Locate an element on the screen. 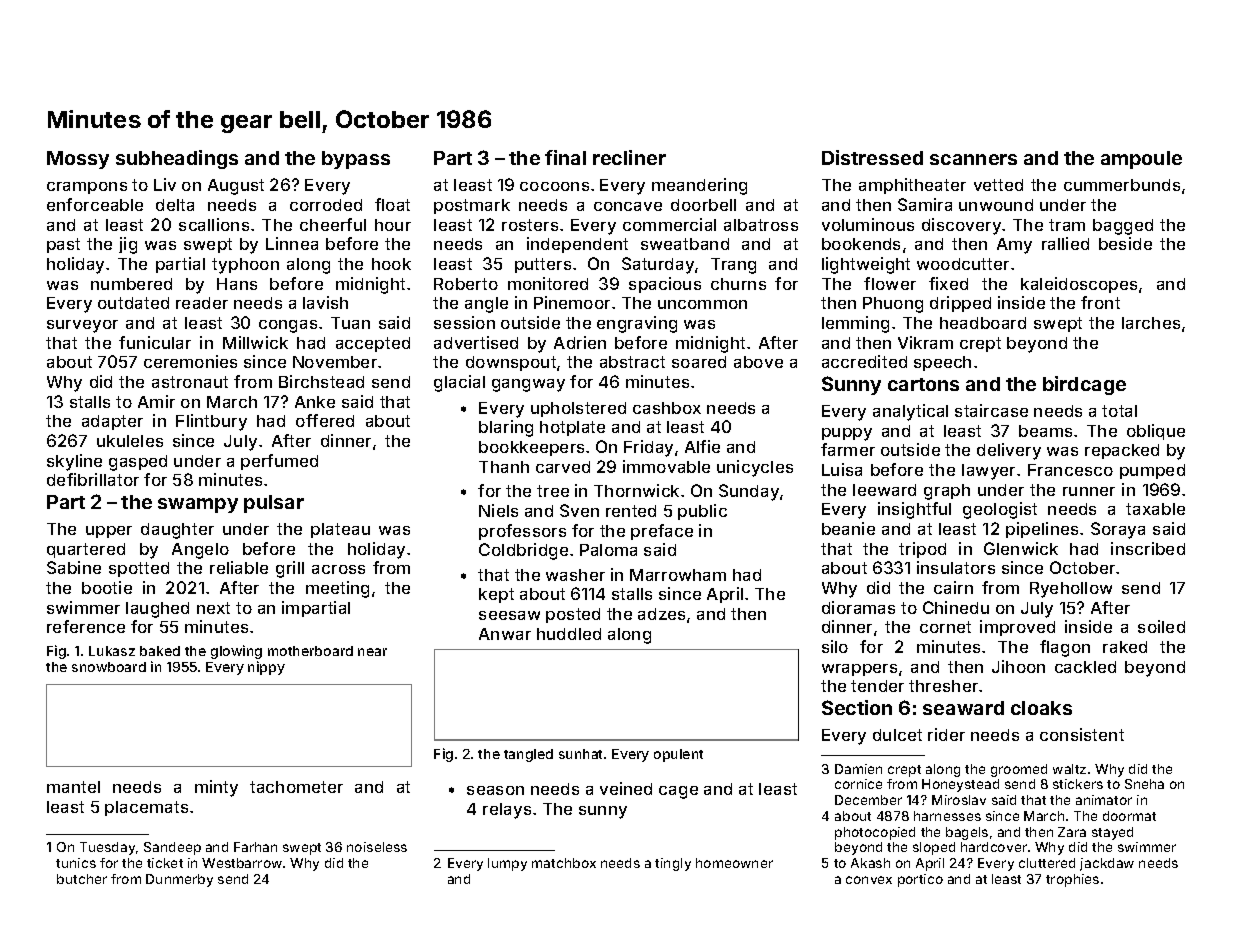 The image size is (1233, 952). ampoule is located at coordinates (1141, 160).
